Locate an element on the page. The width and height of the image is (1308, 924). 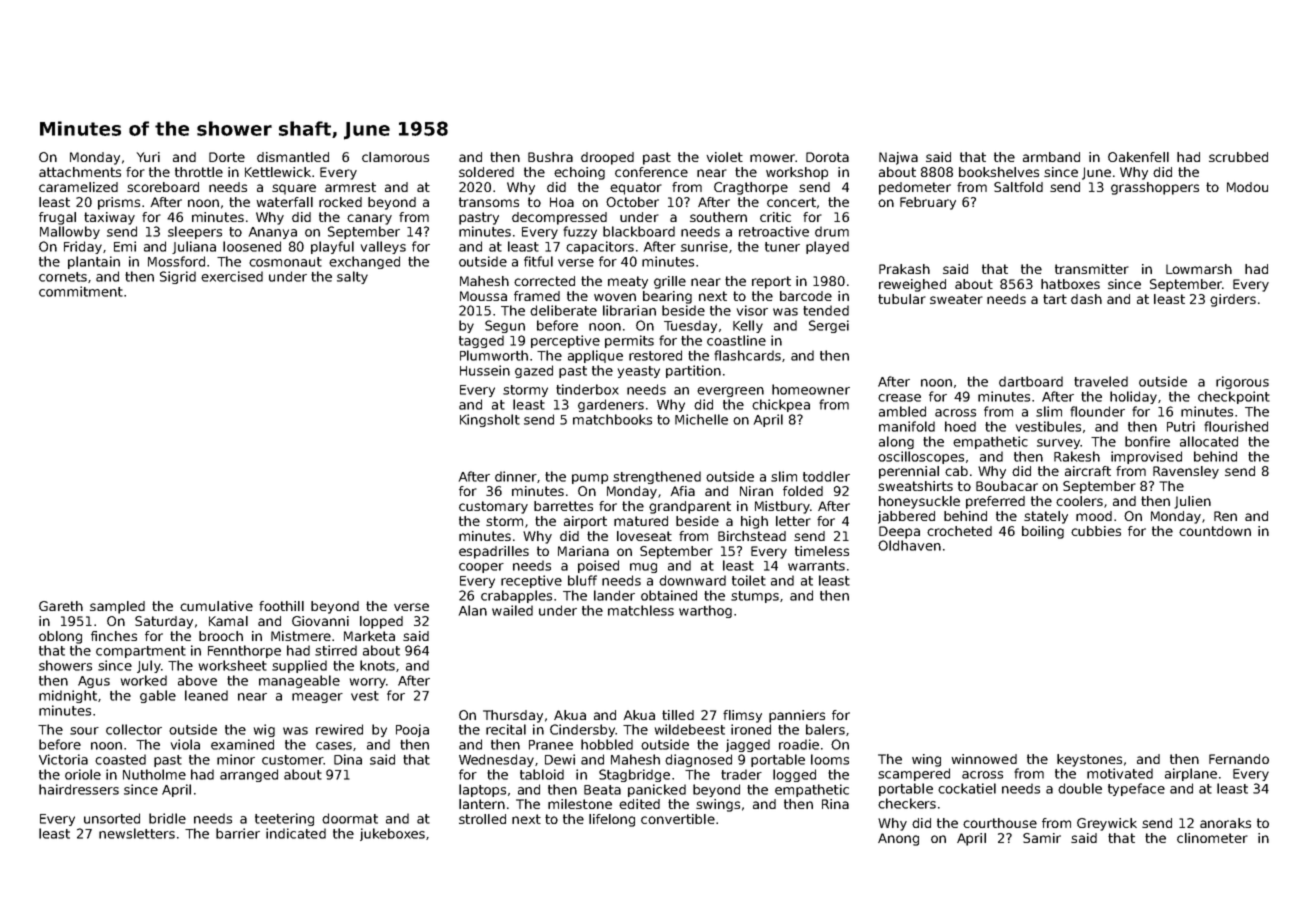
dartboard is located at coordinates (1031, 381).
